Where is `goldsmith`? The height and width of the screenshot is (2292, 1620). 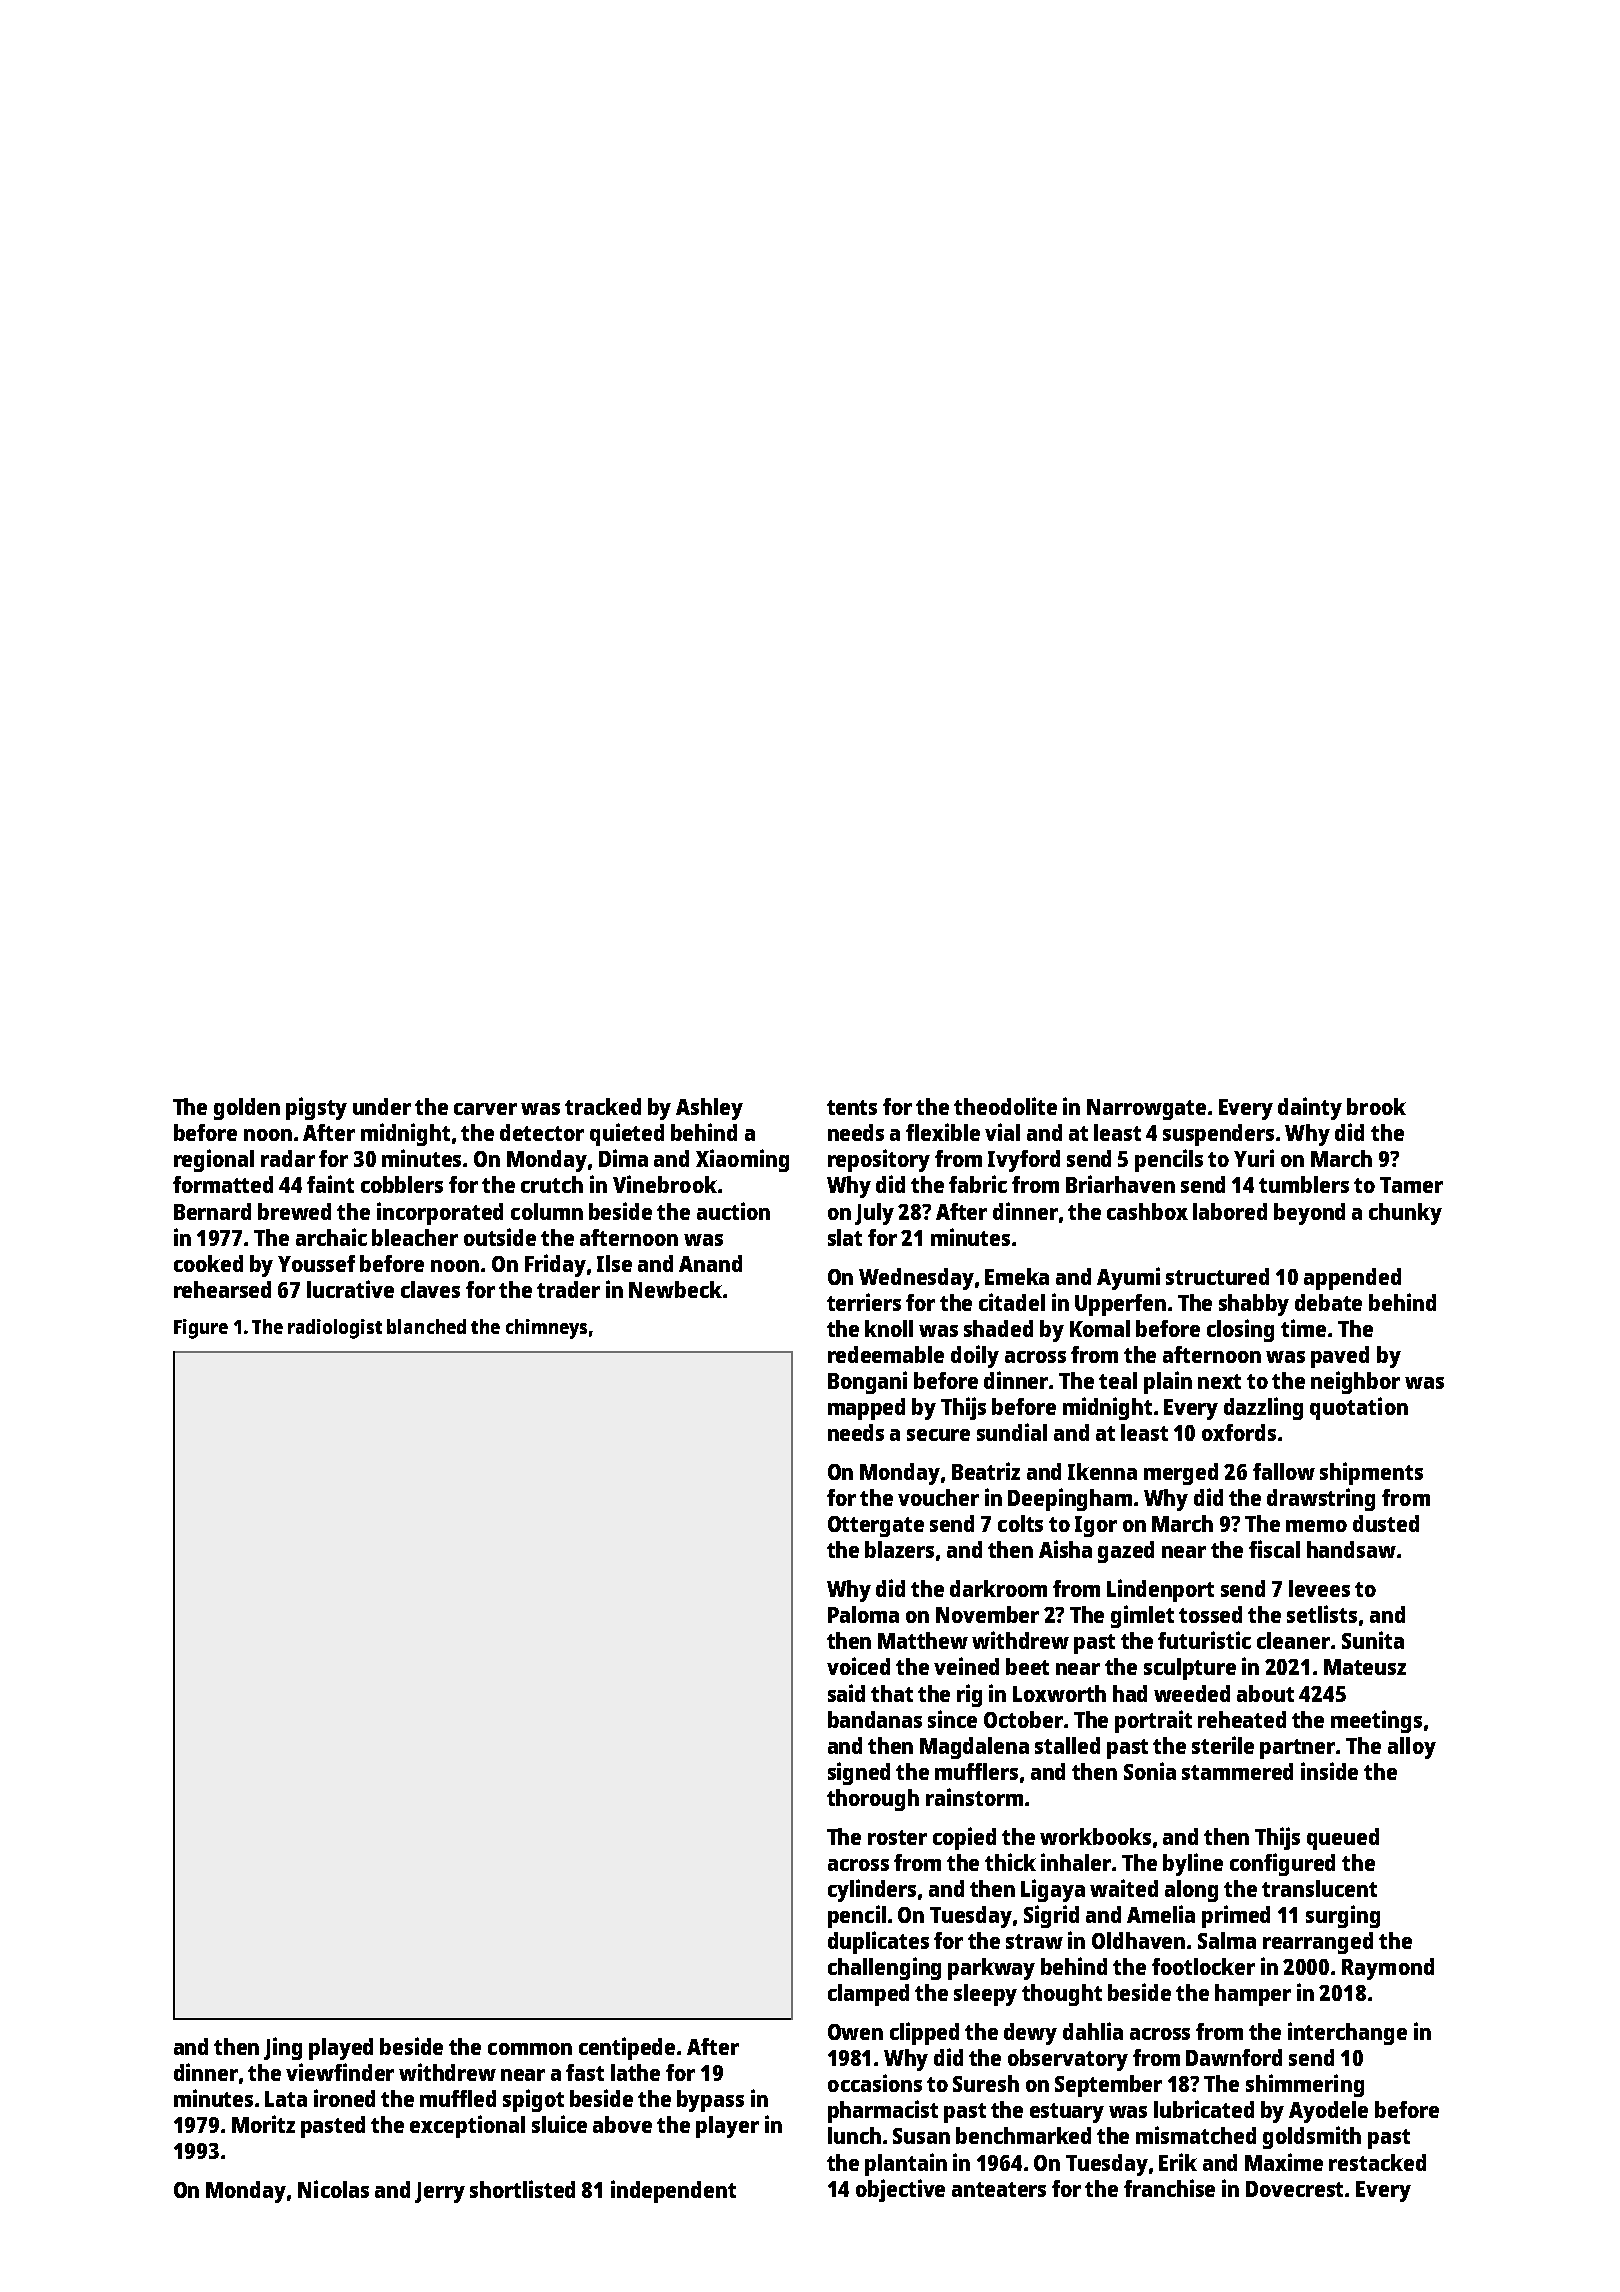
goldsmith is located at coordinates (1312, 2137).
